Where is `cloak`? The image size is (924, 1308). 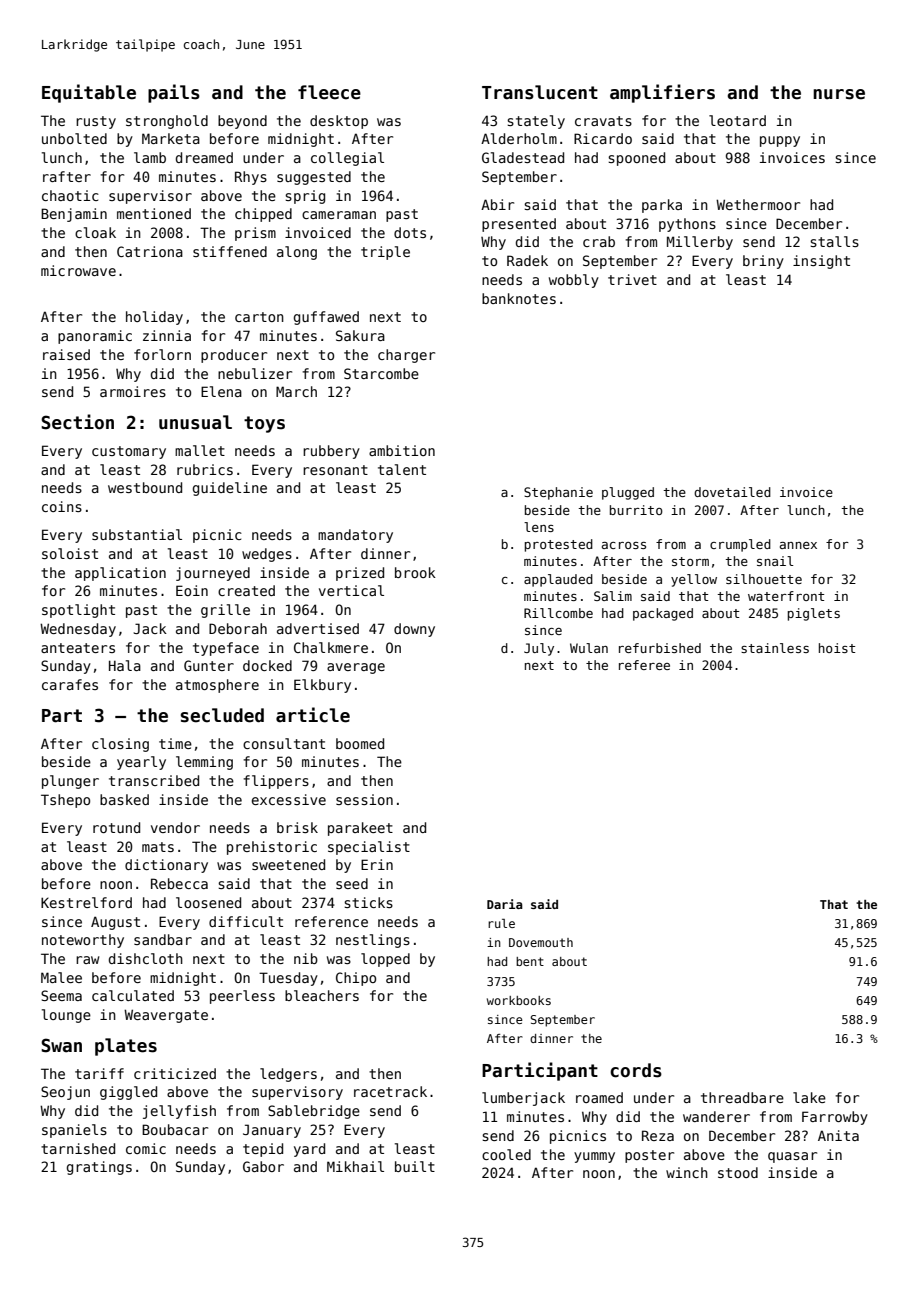 cloak is located at coordinates (95, 232).
